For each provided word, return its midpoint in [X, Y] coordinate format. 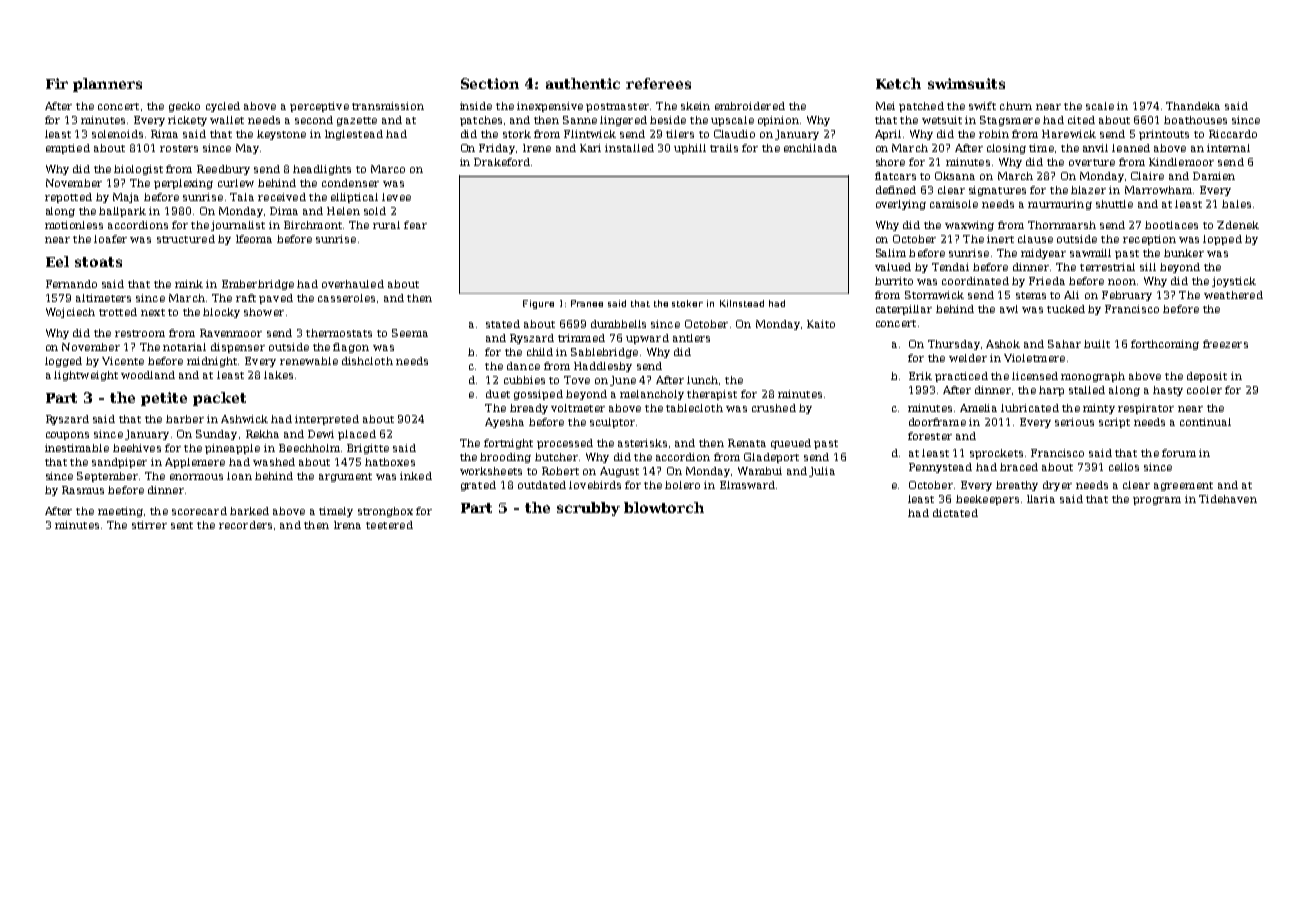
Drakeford [502, 162]
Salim [891, 253]
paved [276, 299]
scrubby [588, 509]
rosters [179, 148]
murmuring [1060, 205]
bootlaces [1171, 225]
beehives [137, 448]
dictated [955, 513]
